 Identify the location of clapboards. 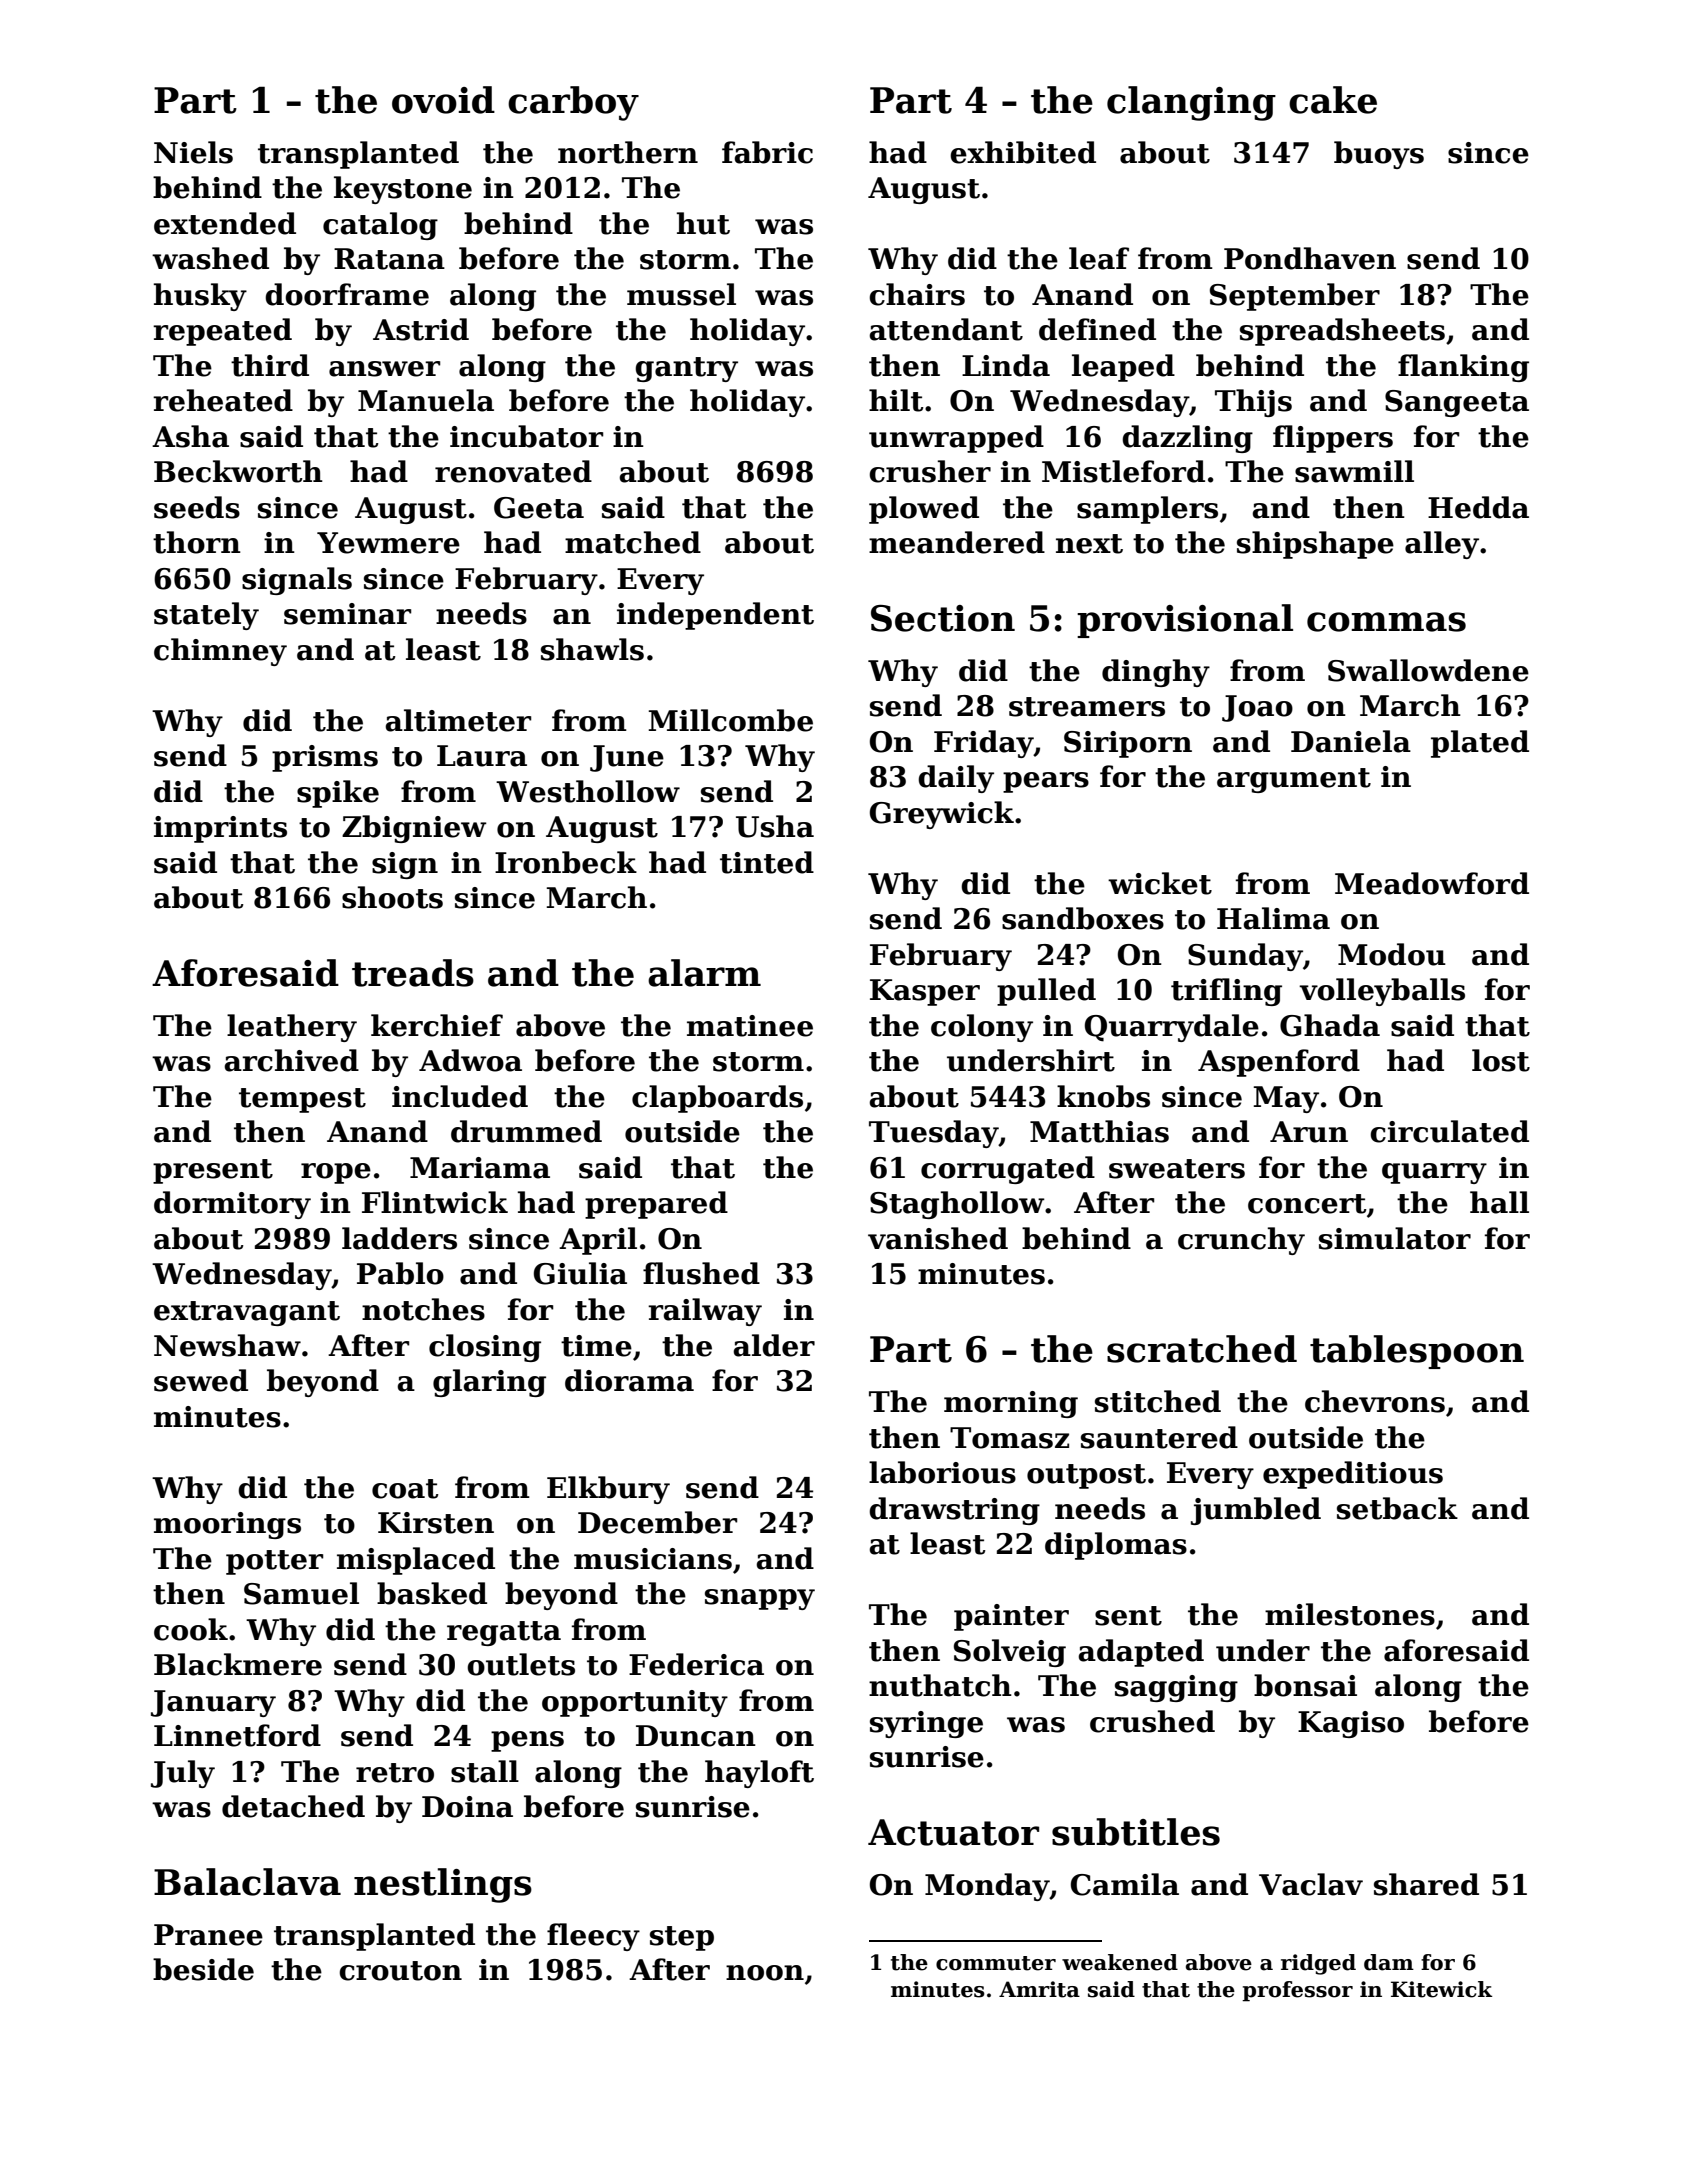
(717, 1099).
